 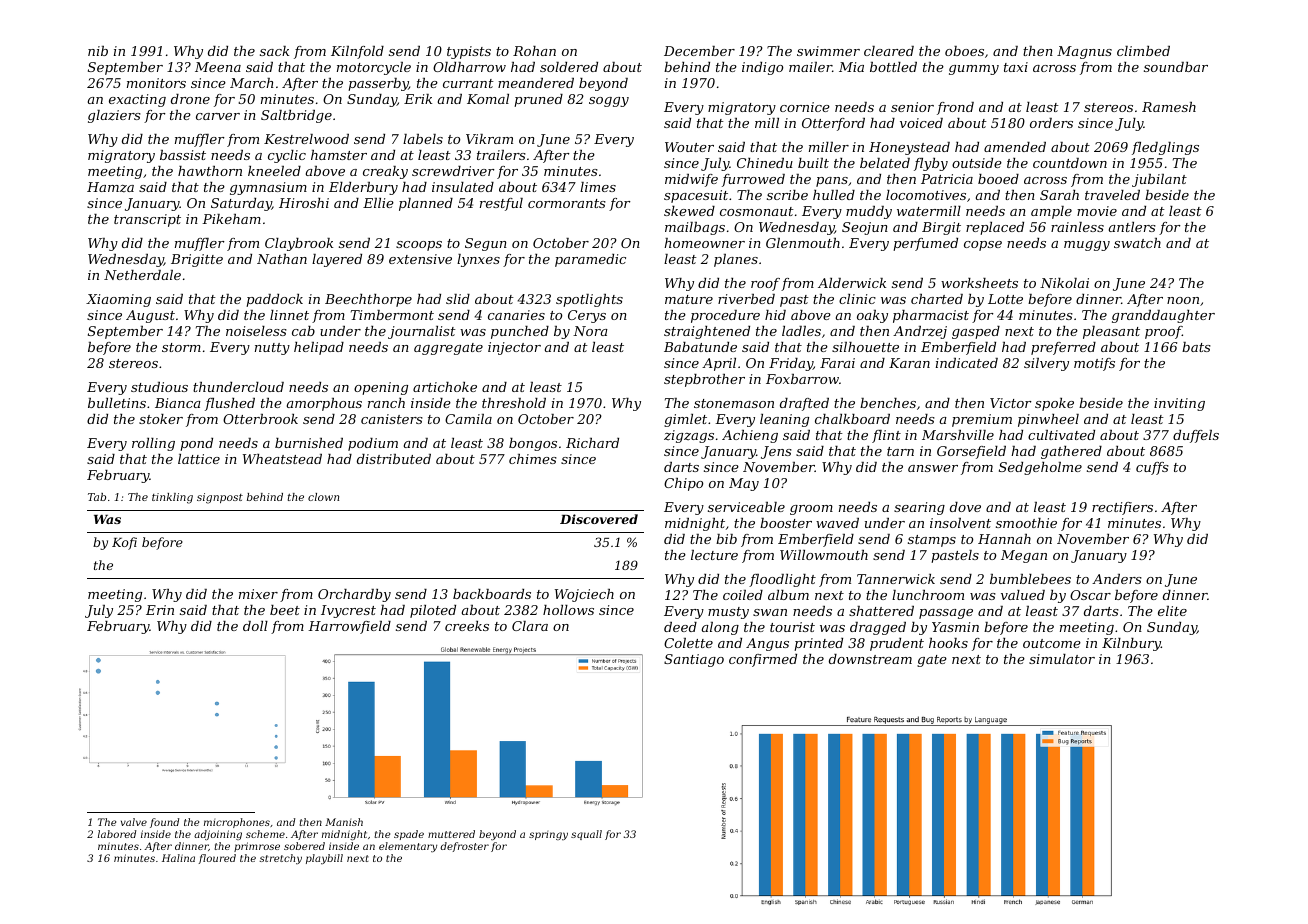 What do you see at coordinates (609, 102) in the page?
I see `soggy` at bounding box center [609, 102].
